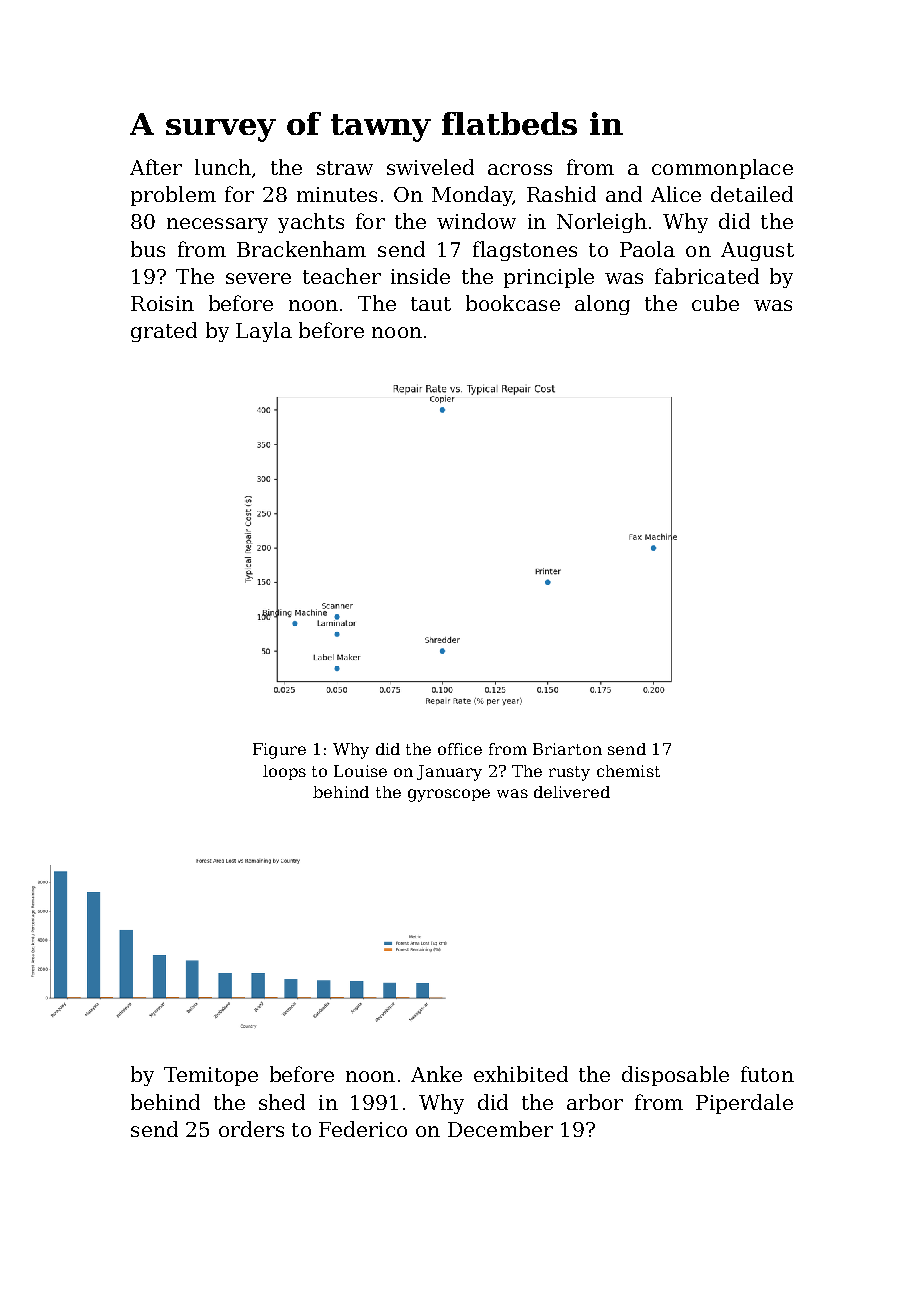 The width and height of the screenshot is (924, 1311). I want to click on chemist, so click(628, 771).
